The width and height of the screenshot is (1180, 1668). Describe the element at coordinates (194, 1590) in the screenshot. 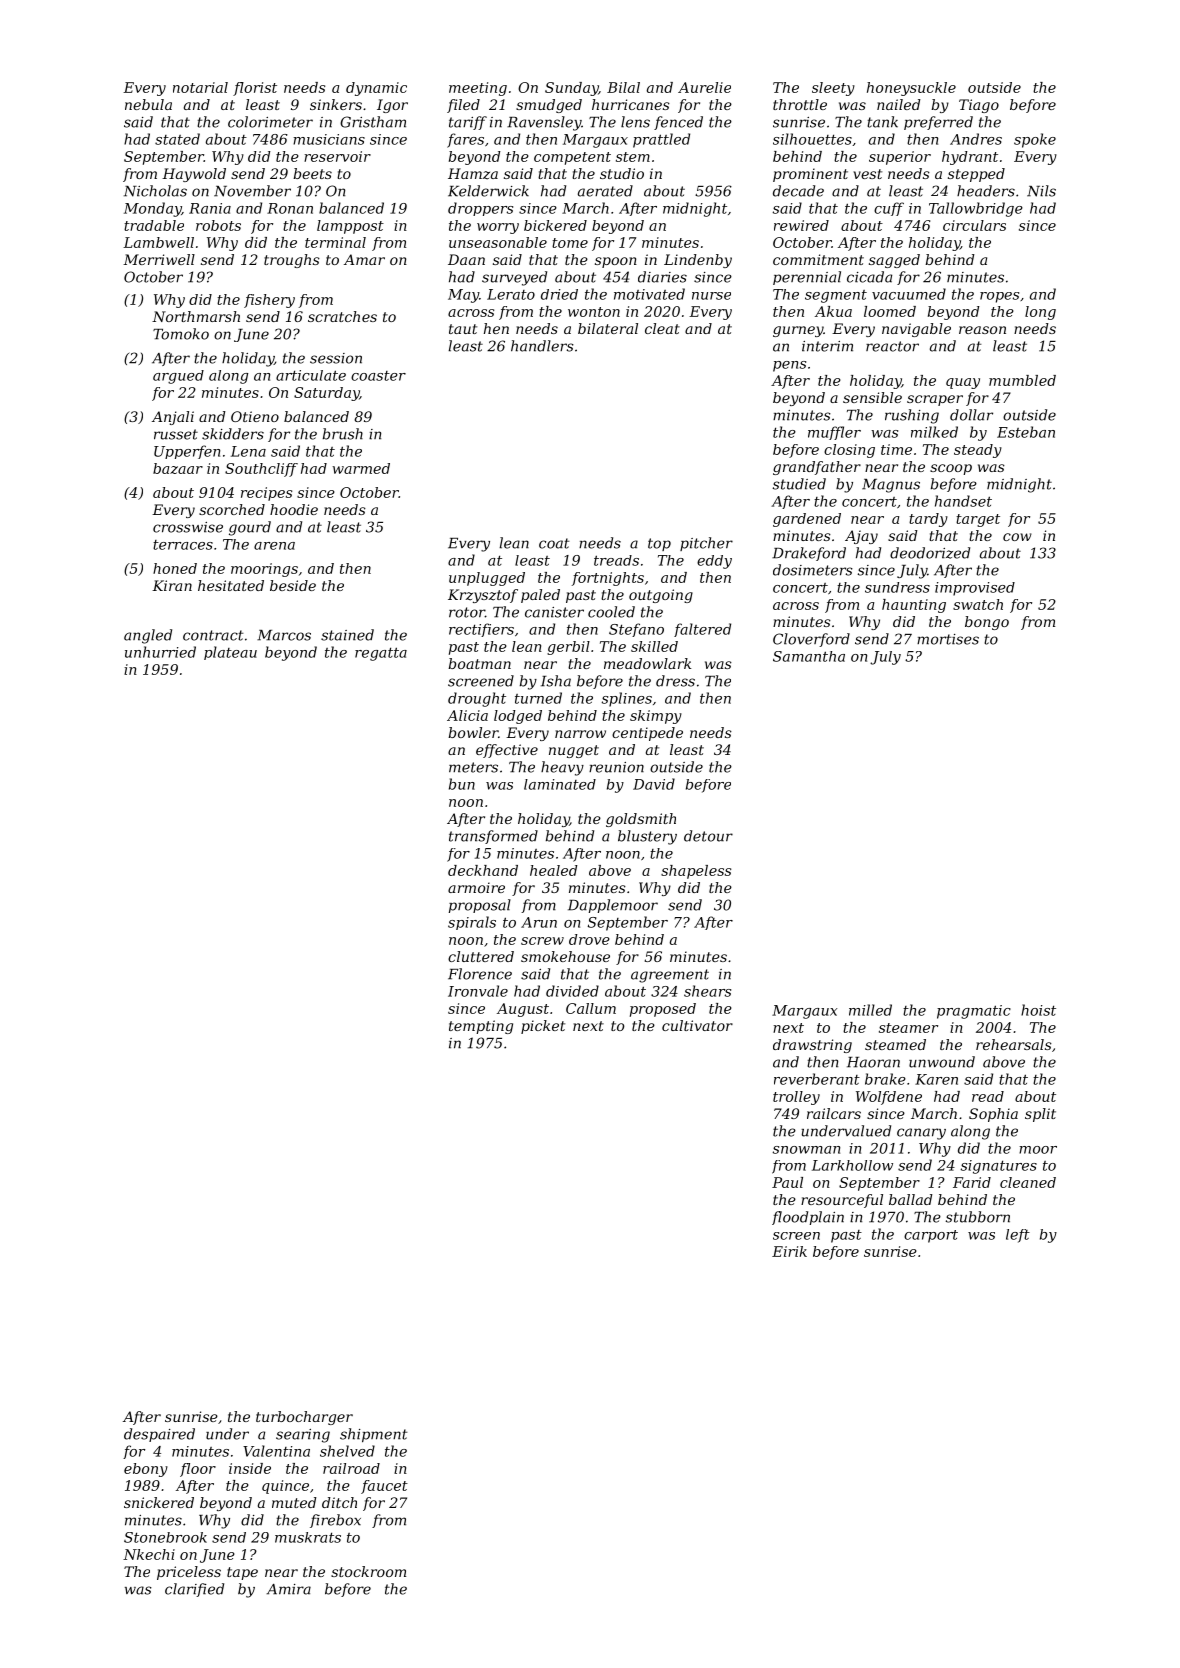

I see `clarified` at that location.
